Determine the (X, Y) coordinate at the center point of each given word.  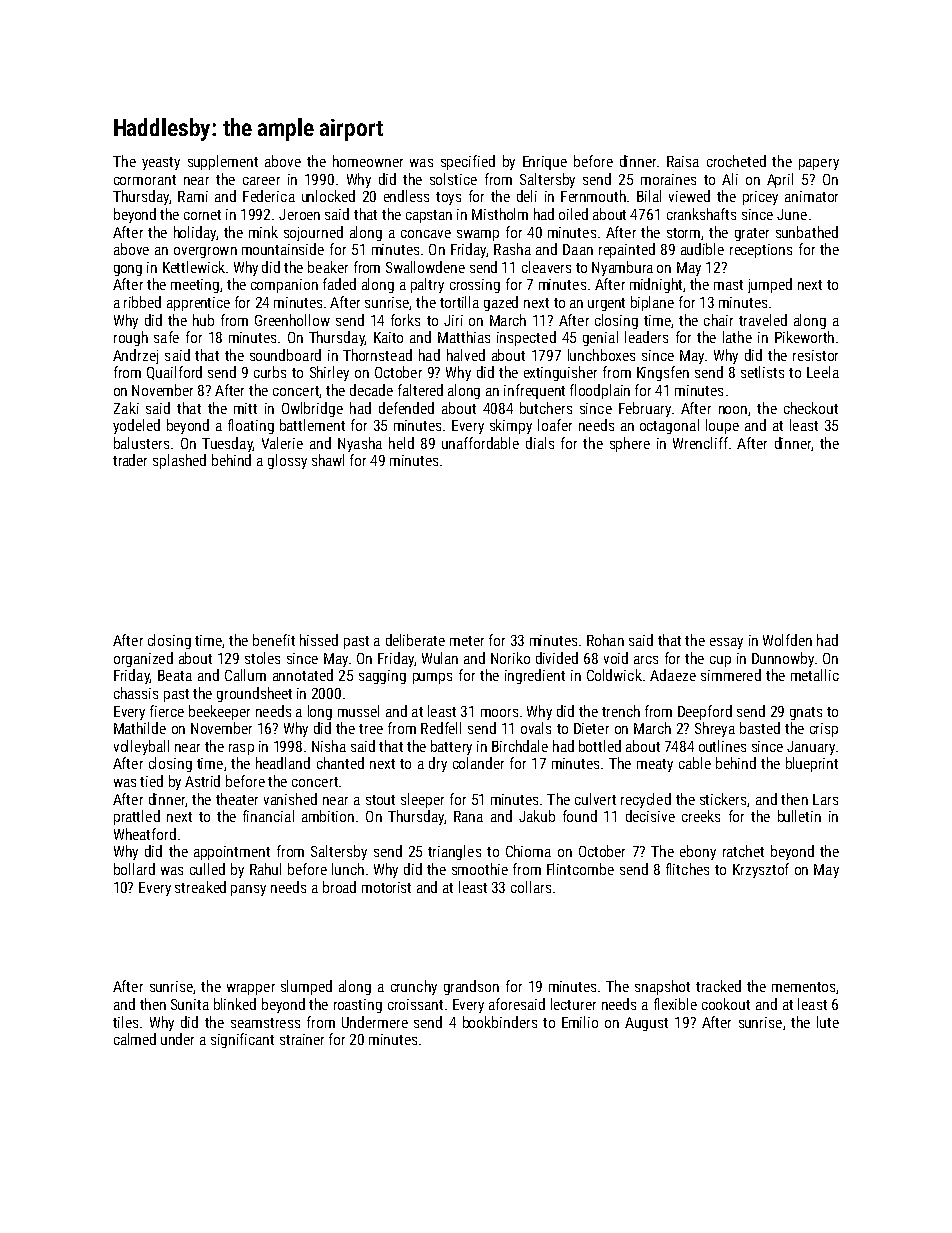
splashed (179, 461)
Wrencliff (700, 443)
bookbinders (500, 1022)
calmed (135, 1039)
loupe (722, 426)
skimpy (511, 426)
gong (128, 270)
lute (828, 1022)
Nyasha (360, 444)
